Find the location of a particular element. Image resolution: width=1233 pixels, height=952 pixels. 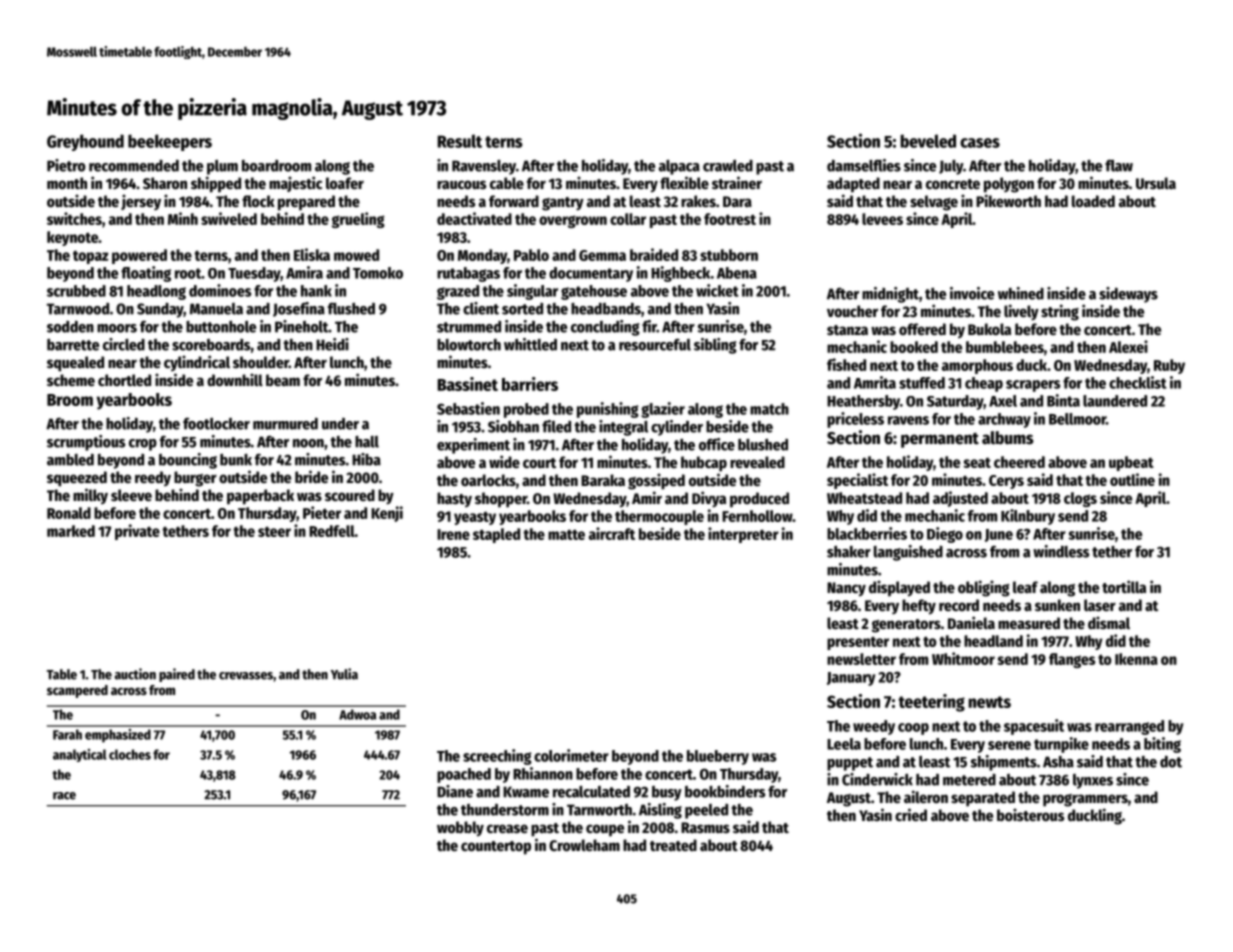

steer is located at coordinates (274, 531).
